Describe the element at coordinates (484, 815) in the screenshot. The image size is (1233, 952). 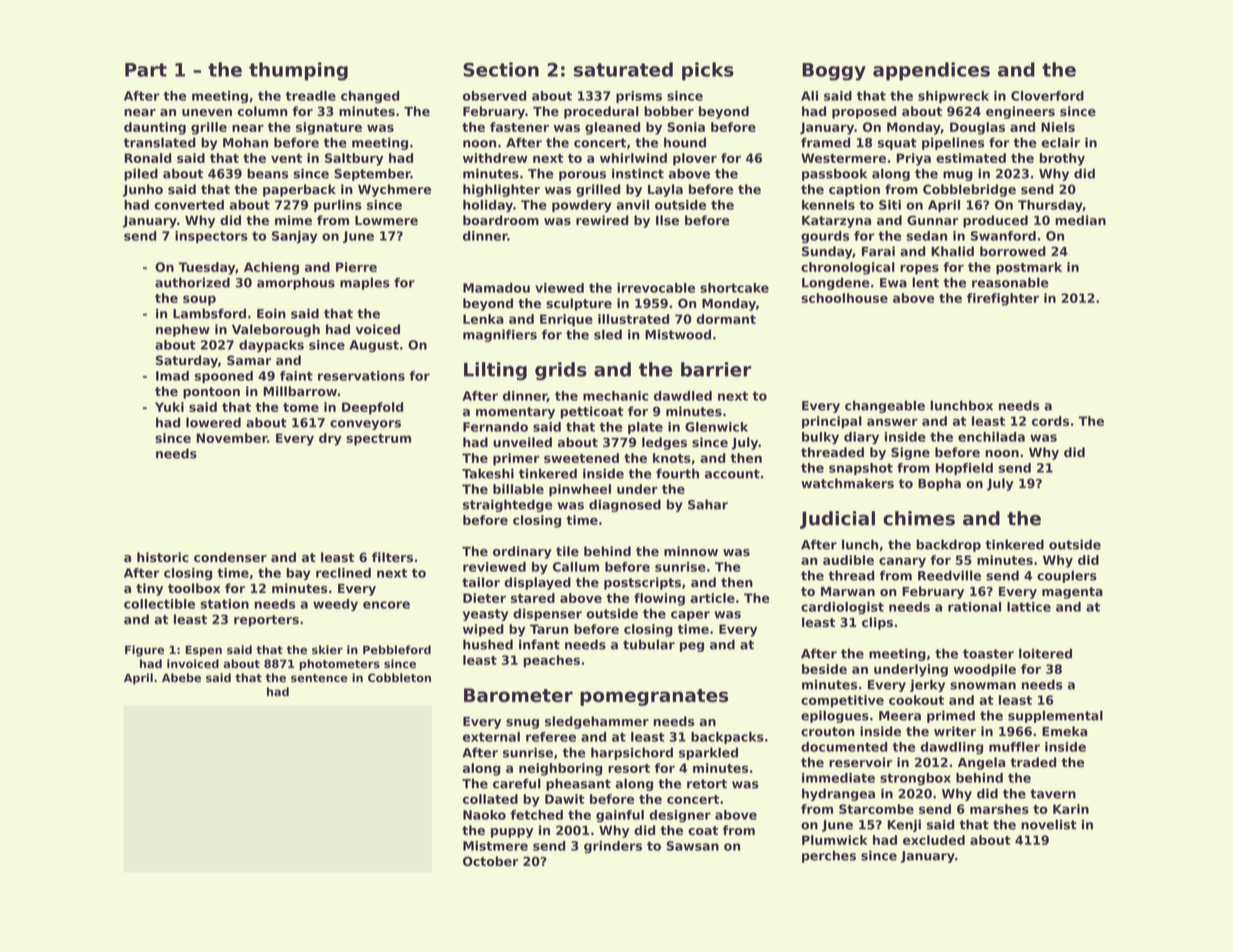
I see `Naoko` at that location.
